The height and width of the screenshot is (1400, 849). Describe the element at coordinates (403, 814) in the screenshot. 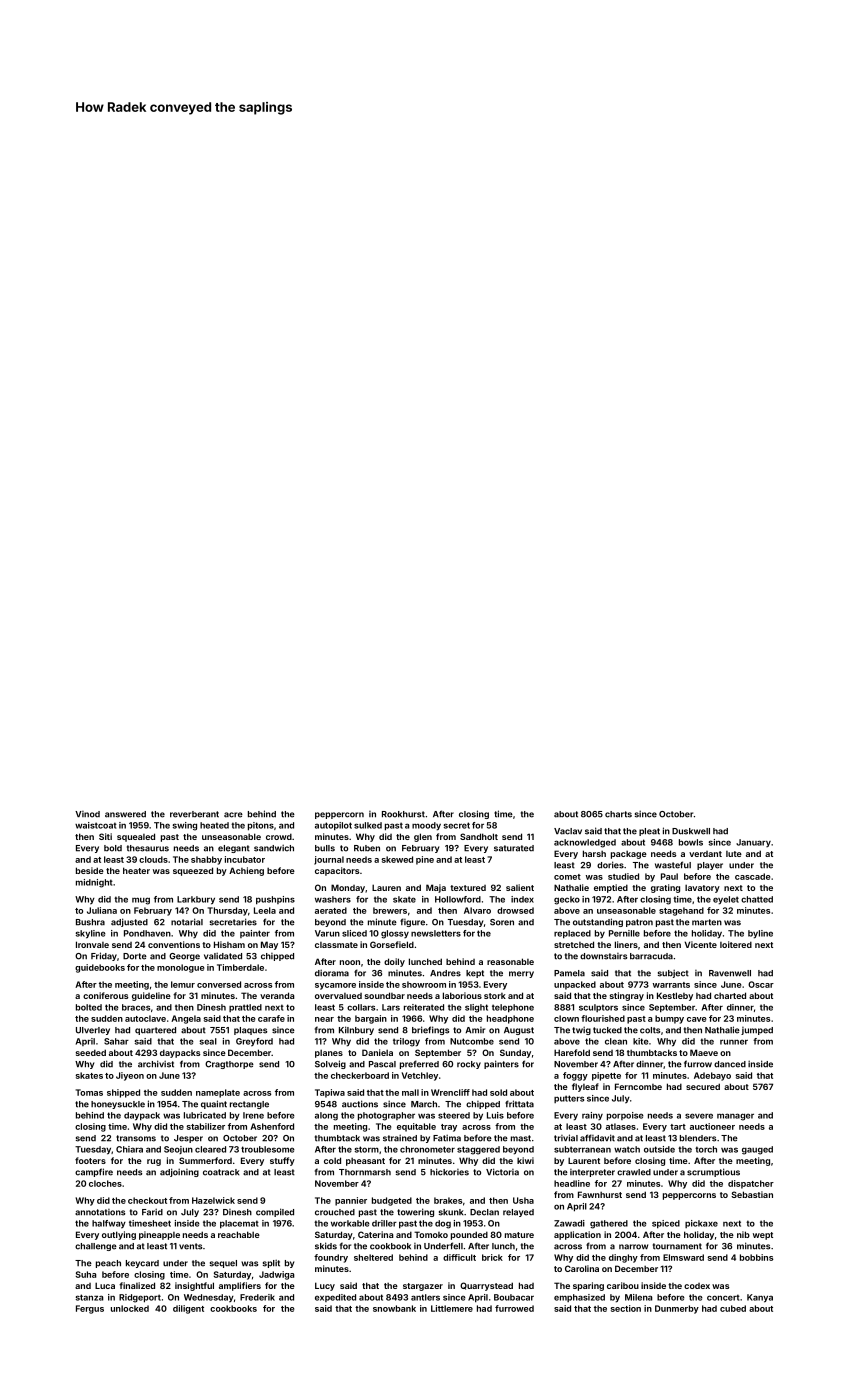

I see `Rookhurst` at that location.
